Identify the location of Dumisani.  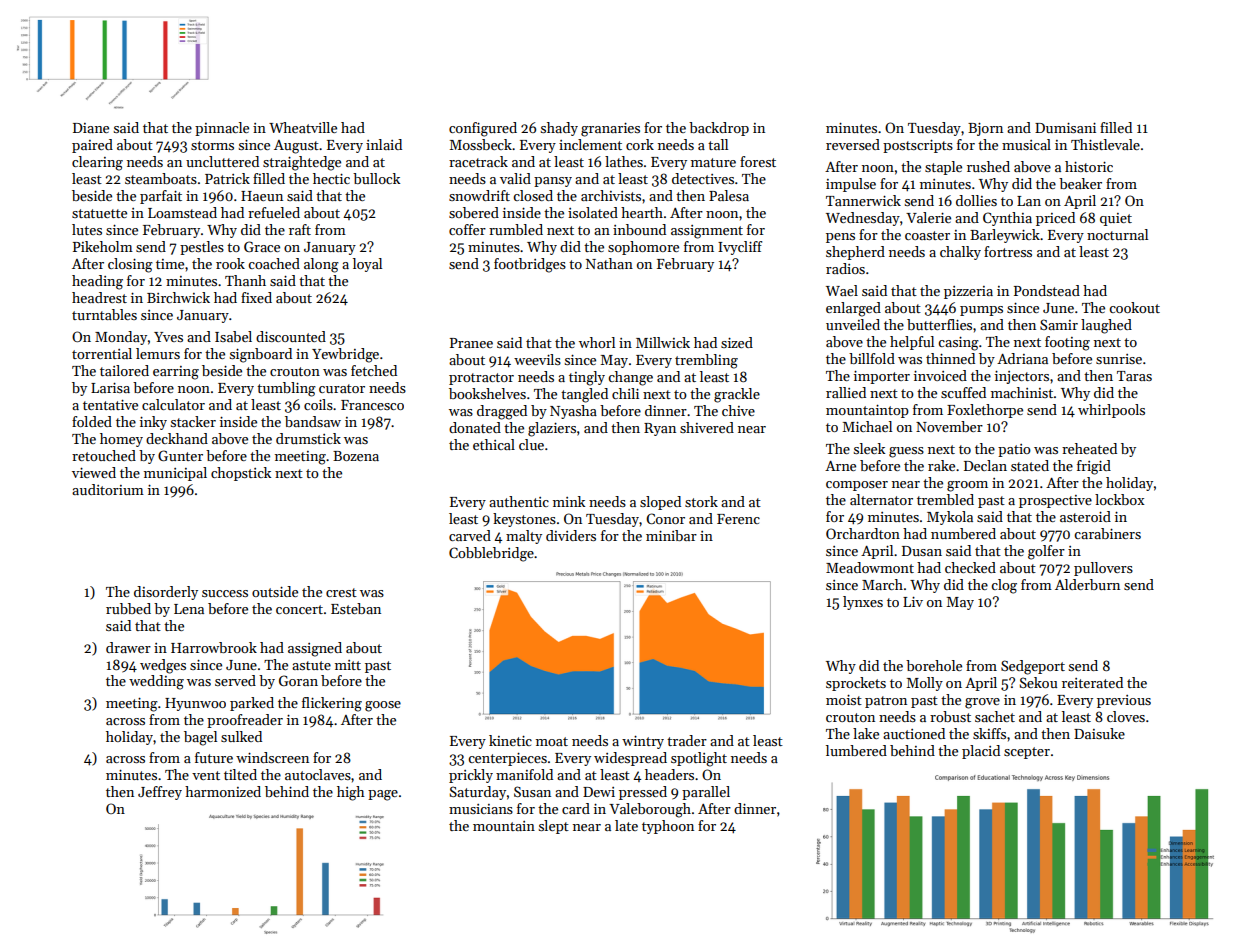
(1065, 127).
